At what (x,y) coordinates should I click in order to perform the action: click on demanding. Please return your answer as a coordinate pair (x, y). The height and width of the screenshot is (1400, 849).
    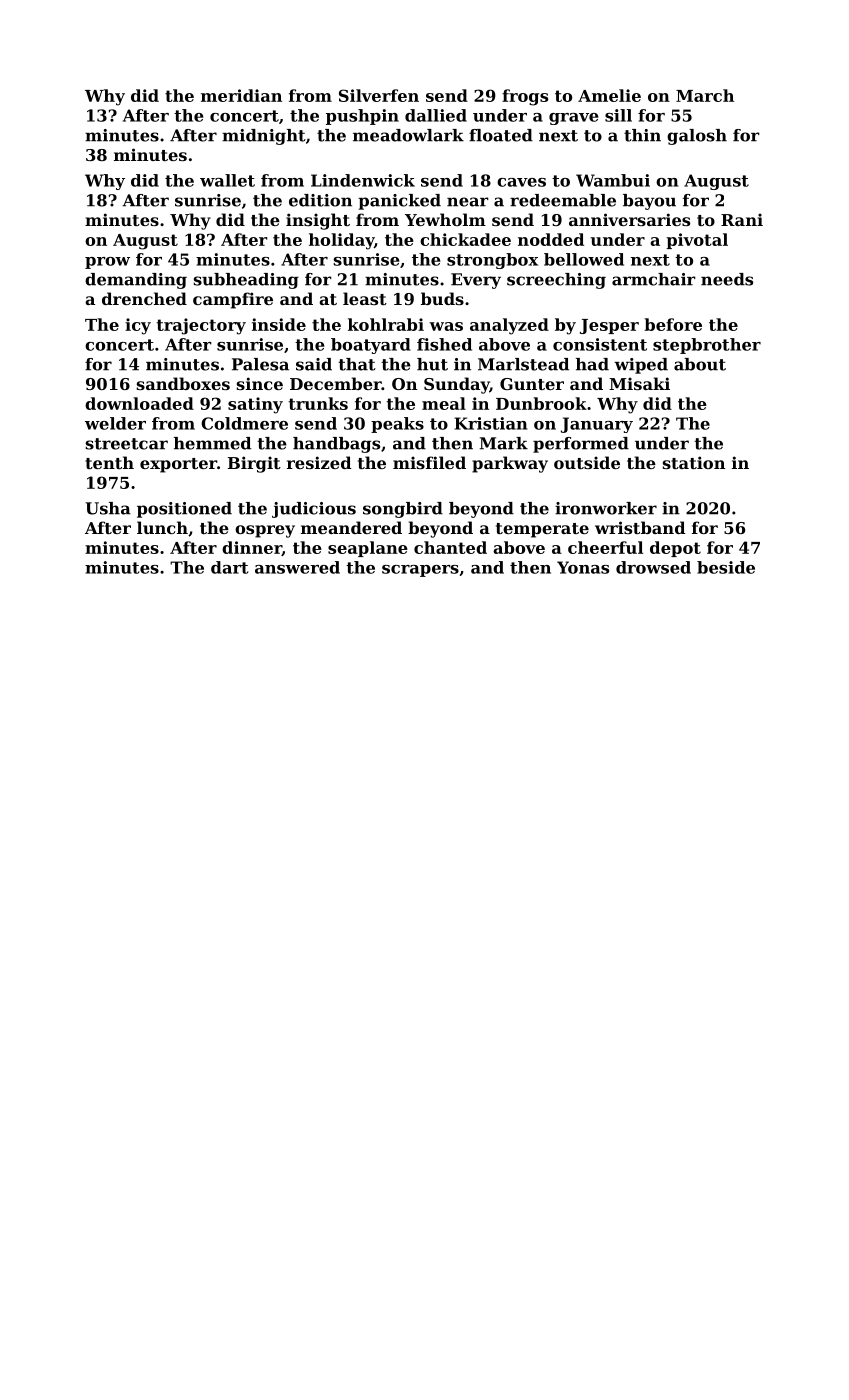
    Looking at the image, I should click on (136, 281).
